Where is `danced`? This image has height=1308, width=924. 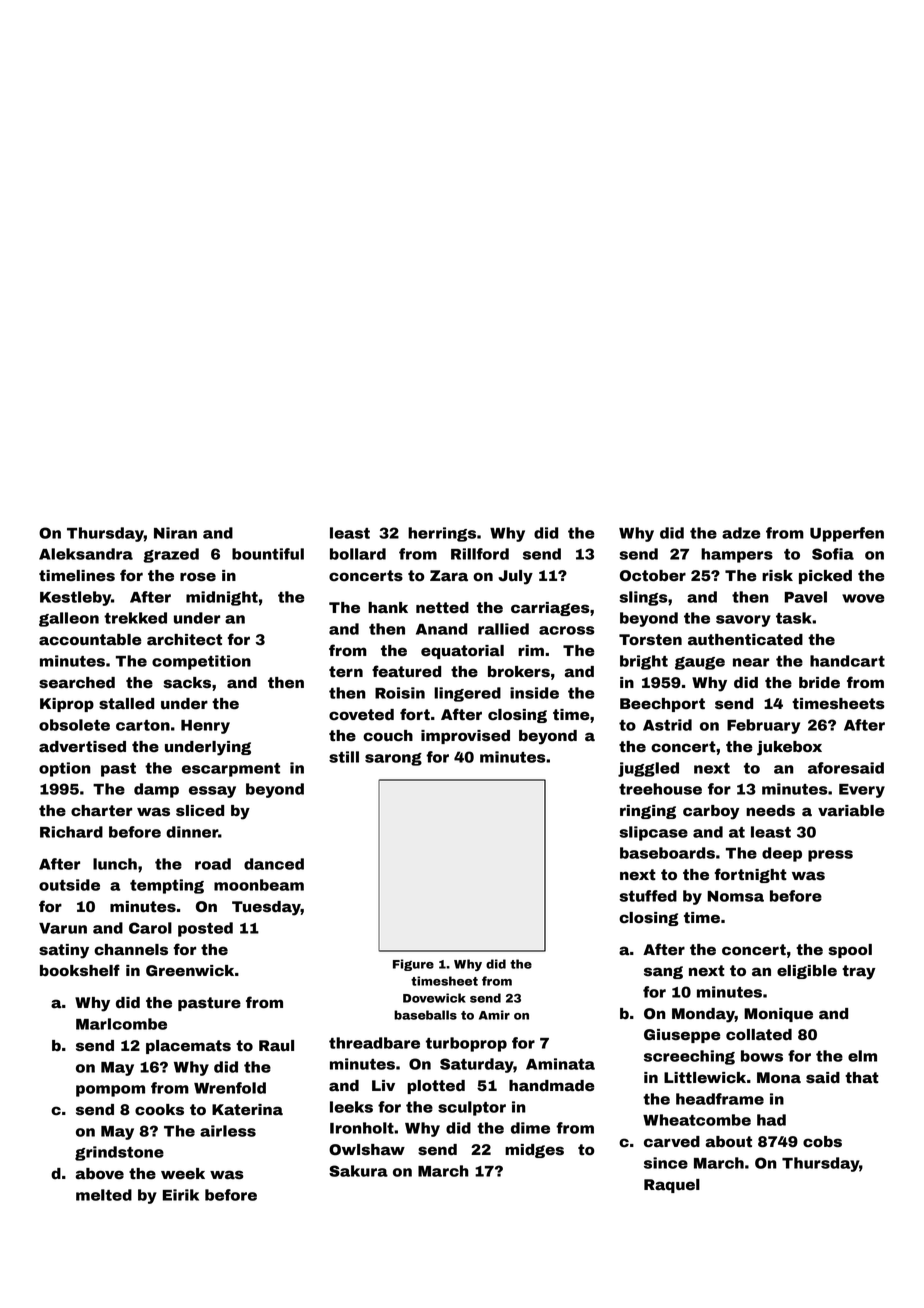 danced is located at coordinates (274, 864).
